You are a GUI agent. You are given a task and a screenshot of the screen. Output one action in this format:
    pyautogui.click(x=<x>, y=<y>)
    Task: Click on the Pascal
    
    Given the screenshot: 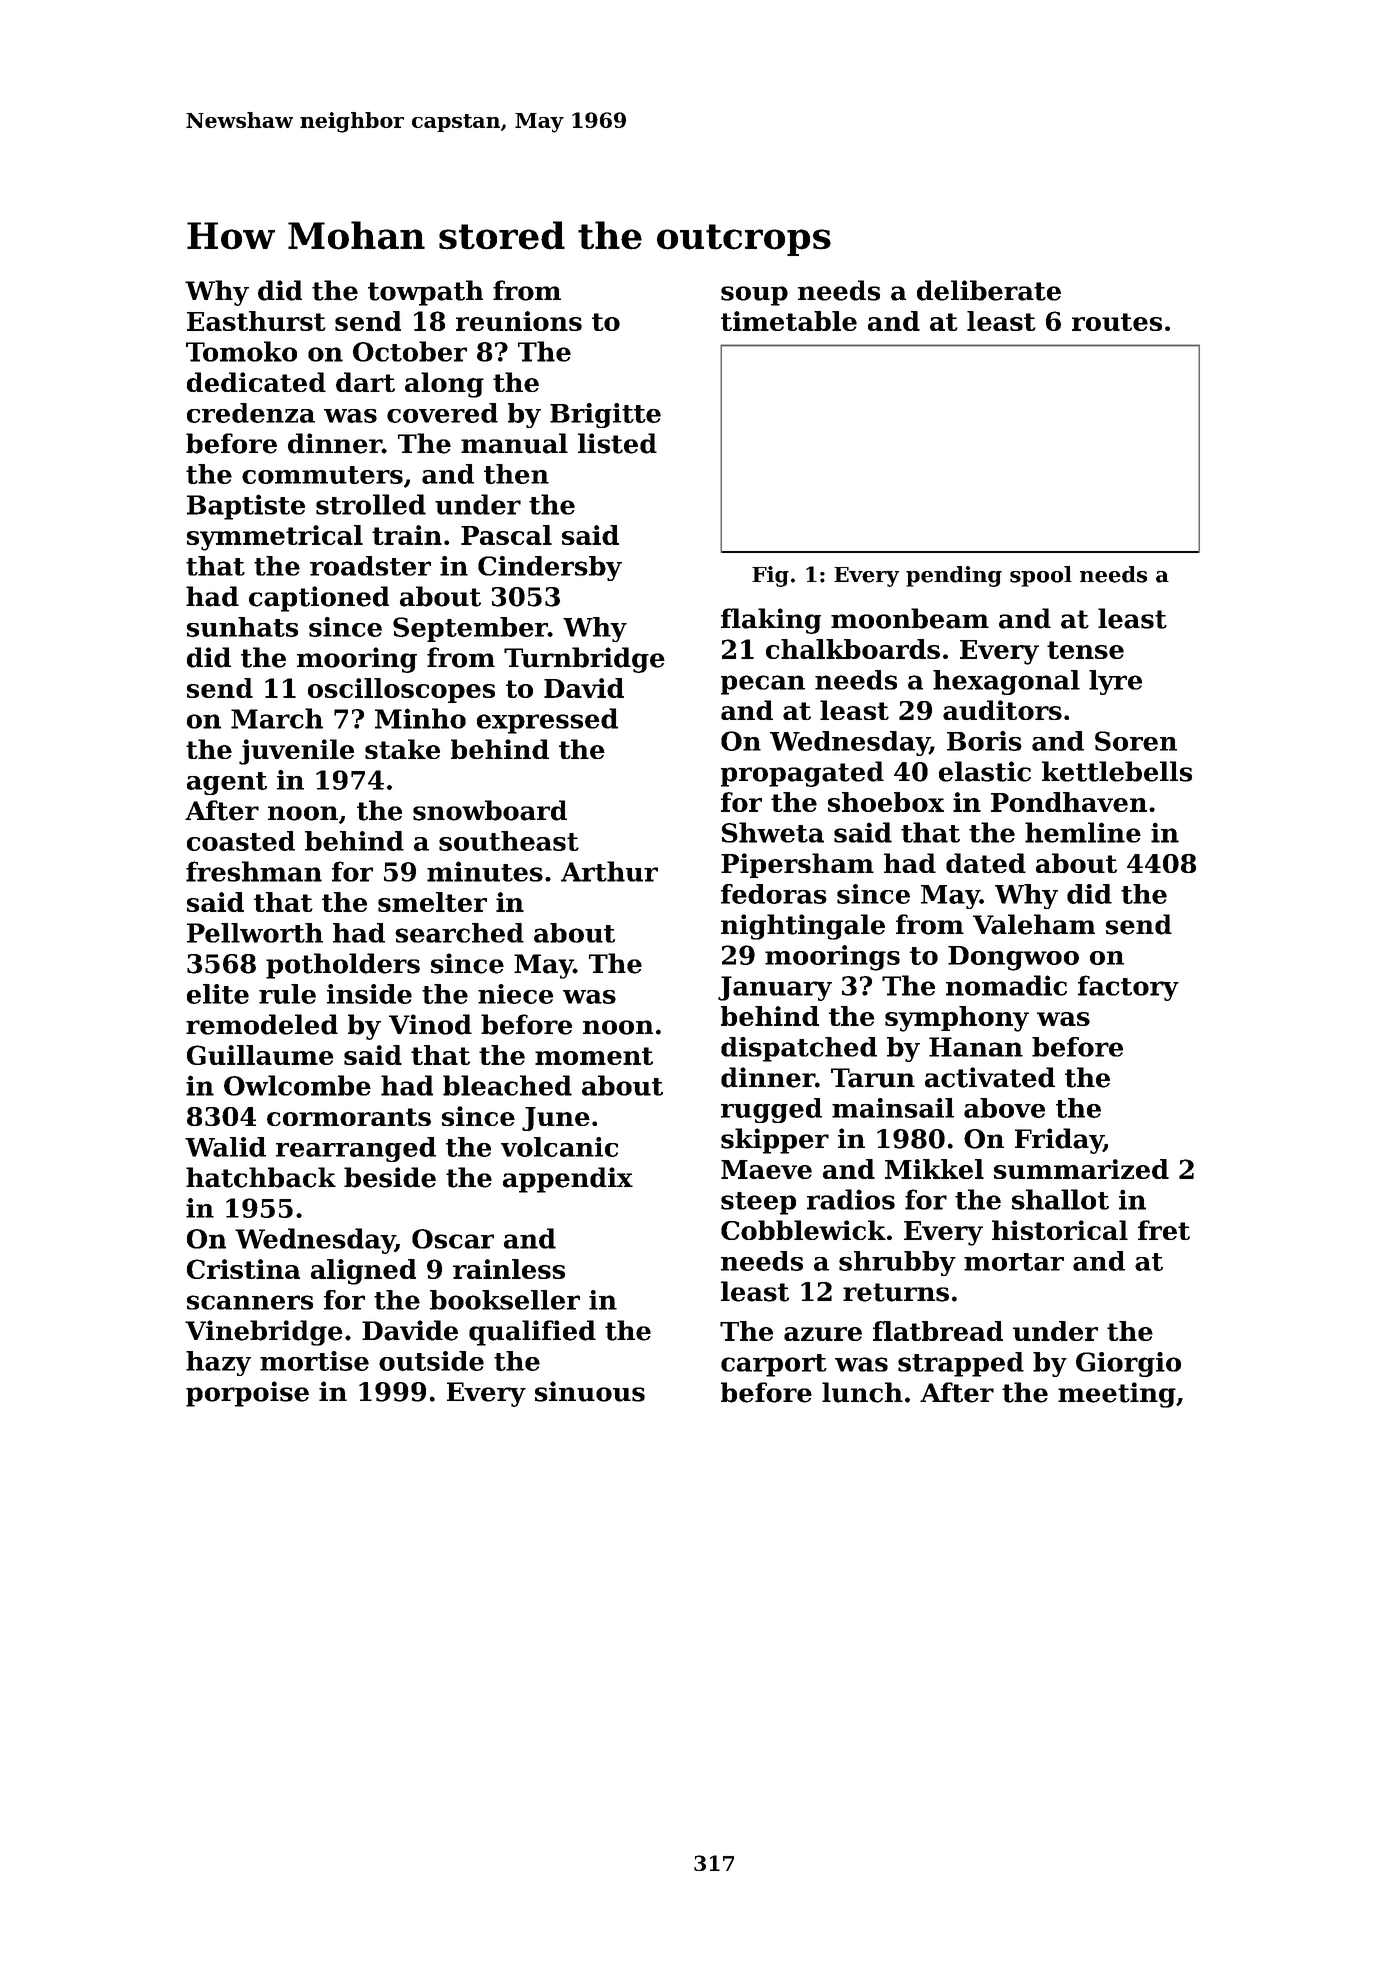 What is the action you would take?
    pyautogui.click(x=506, y=535)
